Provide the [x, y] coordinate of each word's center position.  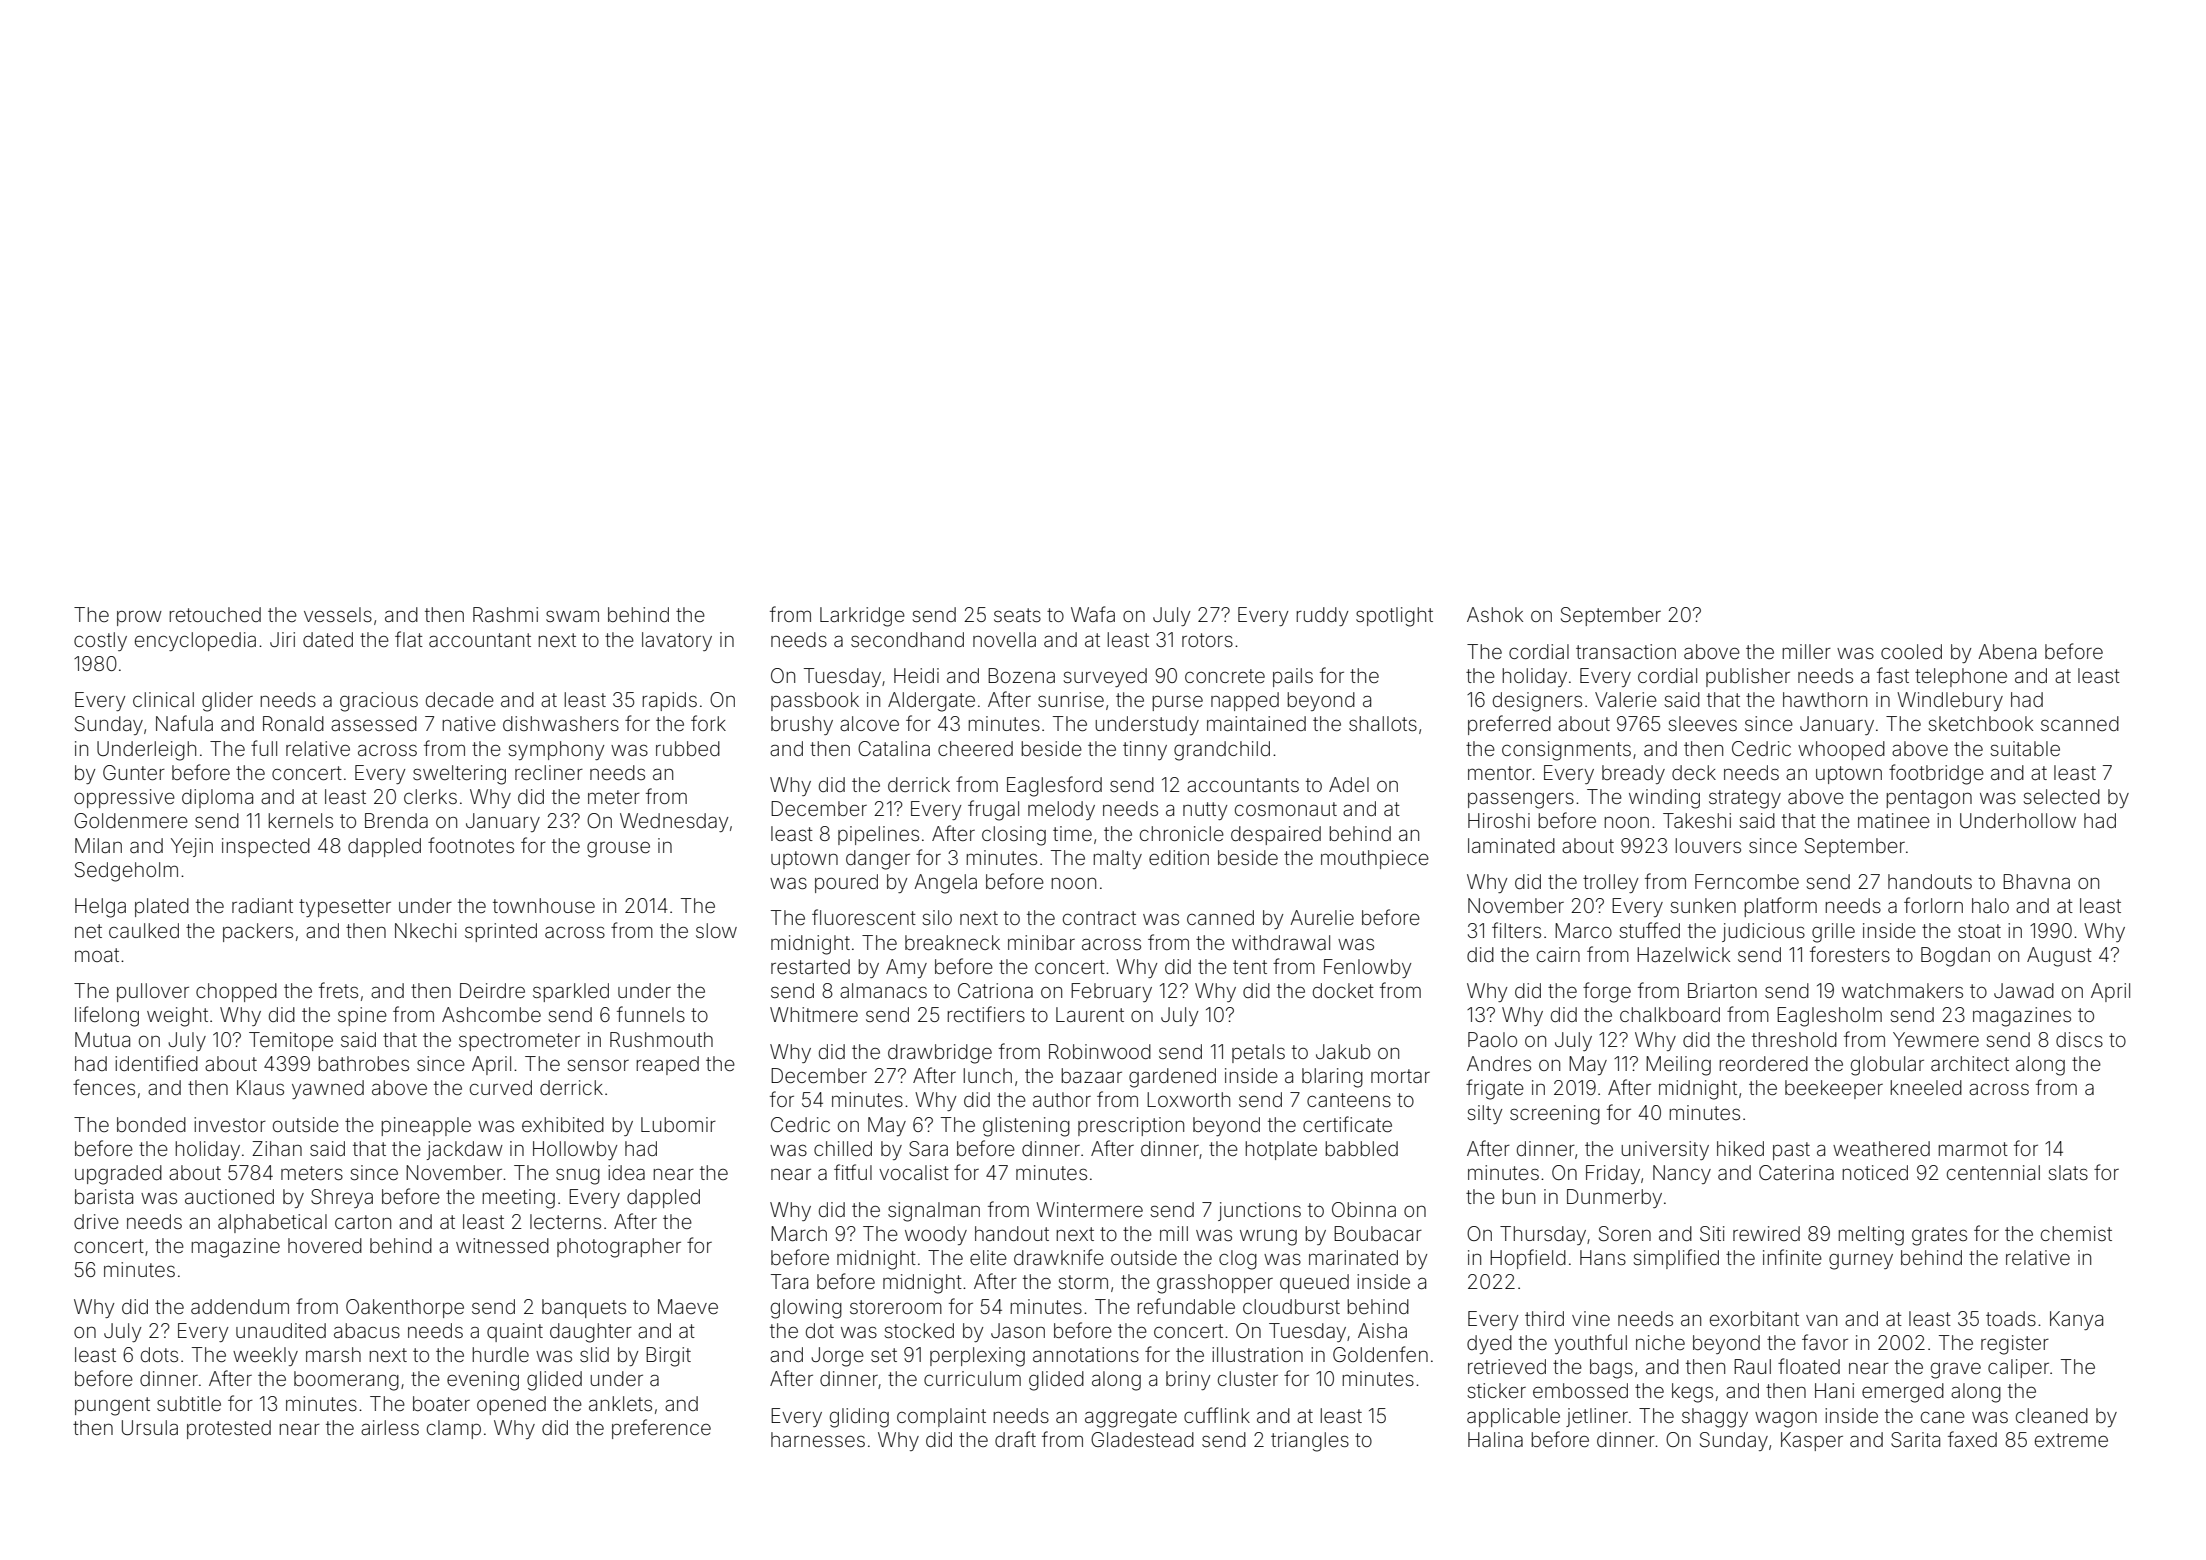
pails [1293, 677]
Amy [906, 968]
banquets [584, 1308]
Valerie [1626, 699]
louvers [1708, 845]
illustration [1257, 1354]
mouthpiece [1375, 859]
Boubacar [1378, 1233]
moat [97, 955]
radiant [262, 905]
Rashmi [505, 614]
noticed [1875, 1172]
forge [1607, 992]
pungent [112, 1406]
